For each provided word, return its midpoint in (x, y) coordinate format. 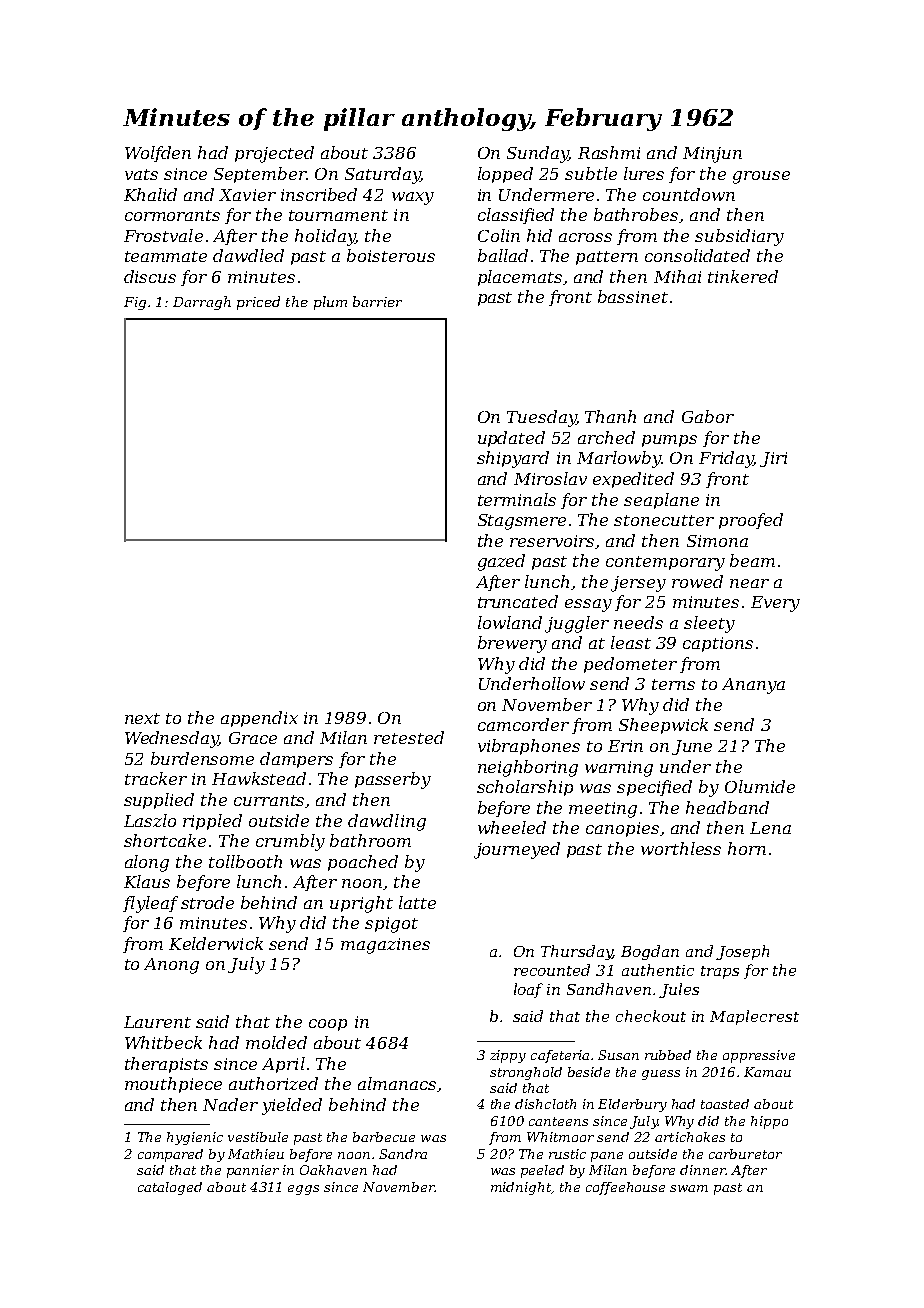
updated (511, 439)
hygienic (195, 1138)
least (631, 642)
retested (409, 737)
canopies (622, 829)
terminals (517, 499)
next (142, 718)
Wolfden (158, 154)
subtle (591, 173)
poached (363, 863)
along (147, 863)
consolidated (697, 255)
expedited (633, 480)
